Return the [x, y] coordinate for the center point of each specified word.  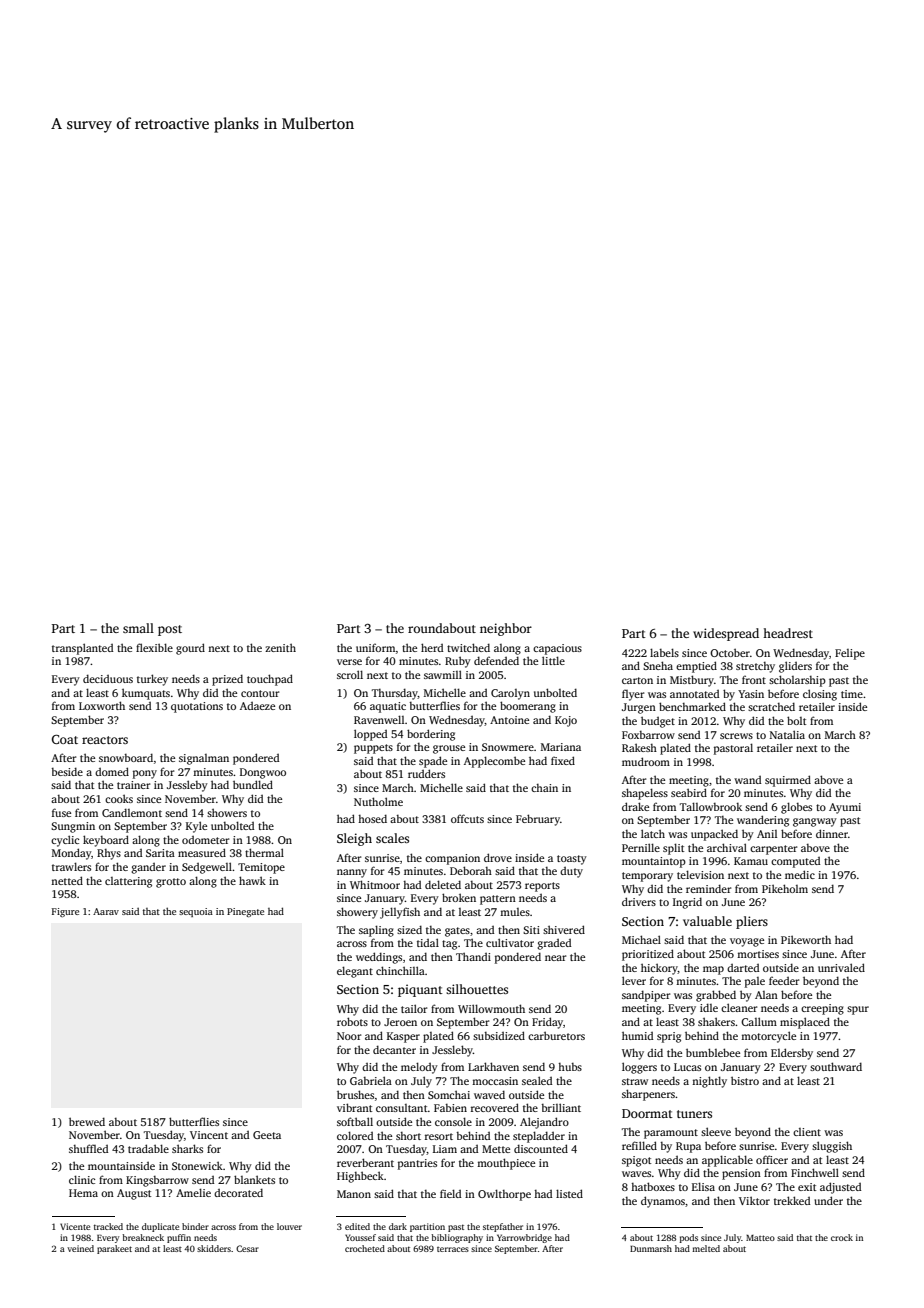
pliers [752, 922]
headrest [788, 633]
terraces [453, 1249]
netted [67, 880]
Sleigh [354, 839]
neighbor [506, 629]
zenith [280, 647]
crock [842, 1237]
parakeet [114, 1249]
